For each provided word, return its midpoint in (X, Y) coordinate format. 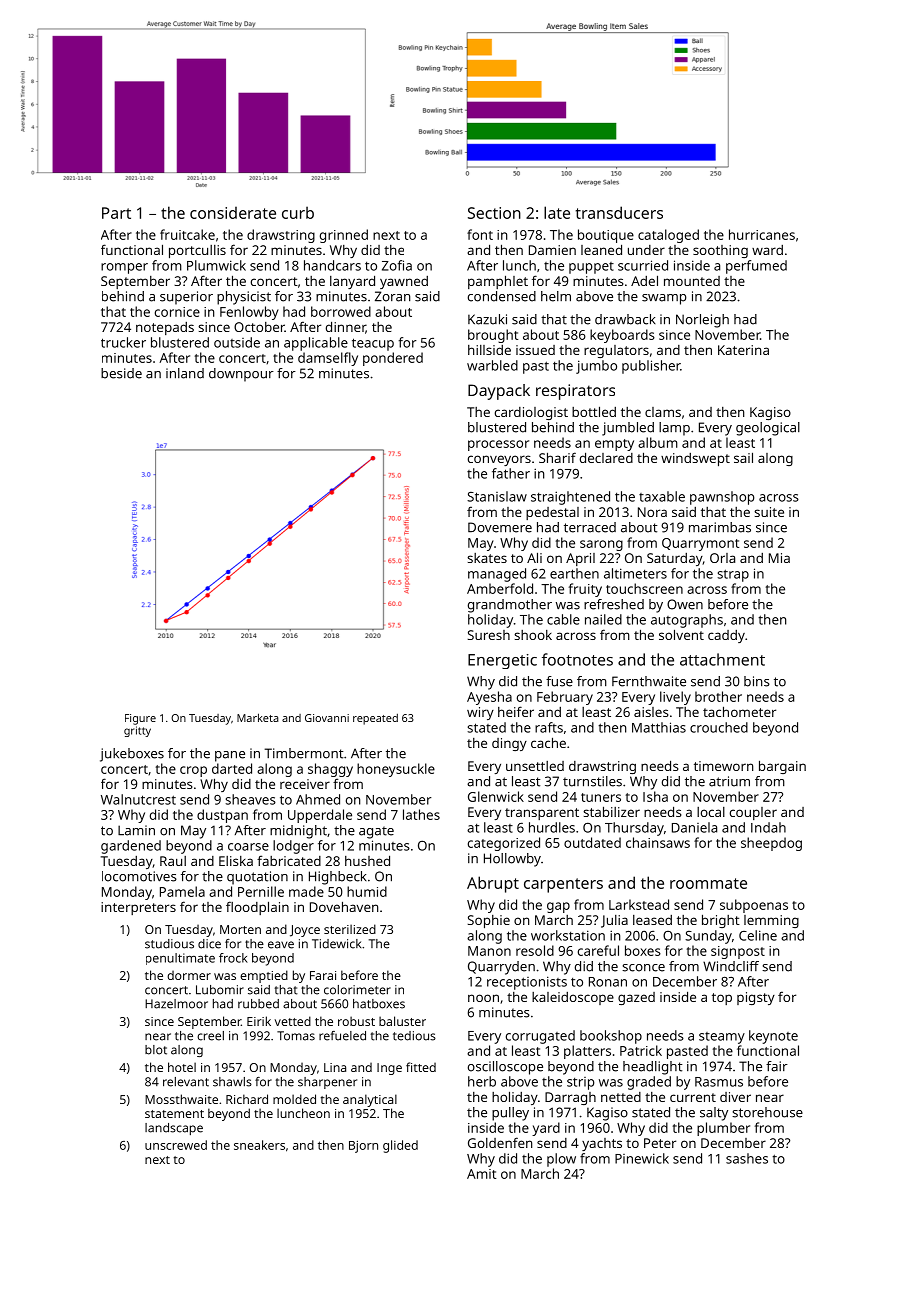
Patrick (641, 1050)
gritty (137, 731)
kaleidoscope (573, 998)
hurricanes (762, 234)
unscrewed (176, 1145)
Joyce (305, 931)
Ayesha (489, 698)
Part (116, 213)
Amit (481, 1174)
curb (298, 212)
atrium (729, 781)
